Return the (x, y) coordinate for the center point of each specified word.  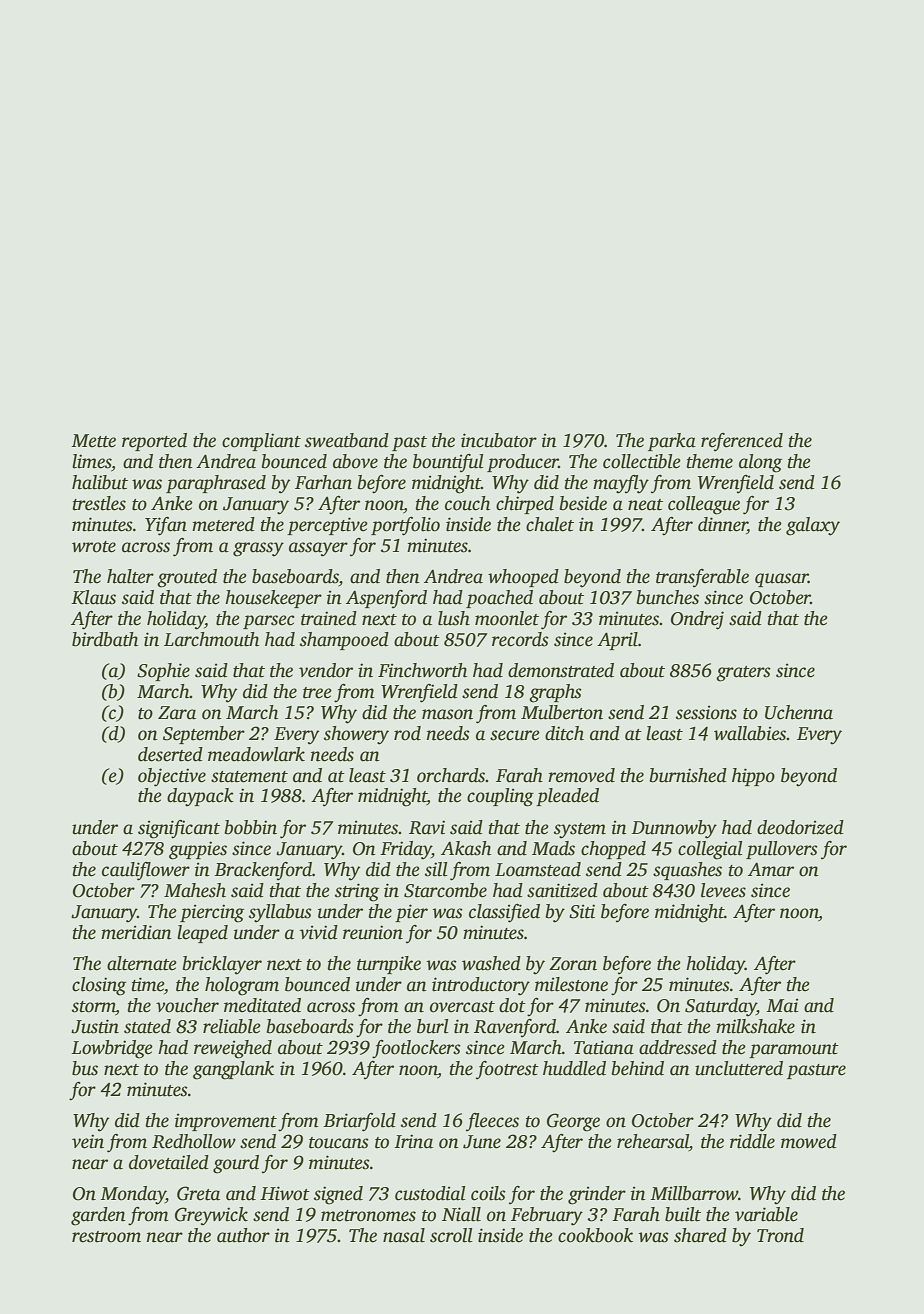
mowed (809, 1141)
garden (98, 1216)
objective (172, 777)
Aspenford (386, 599)
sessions (706, 712)
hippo (753, 777)
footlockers (416, 1049)
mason (447, 714)
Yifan (166, 526)
